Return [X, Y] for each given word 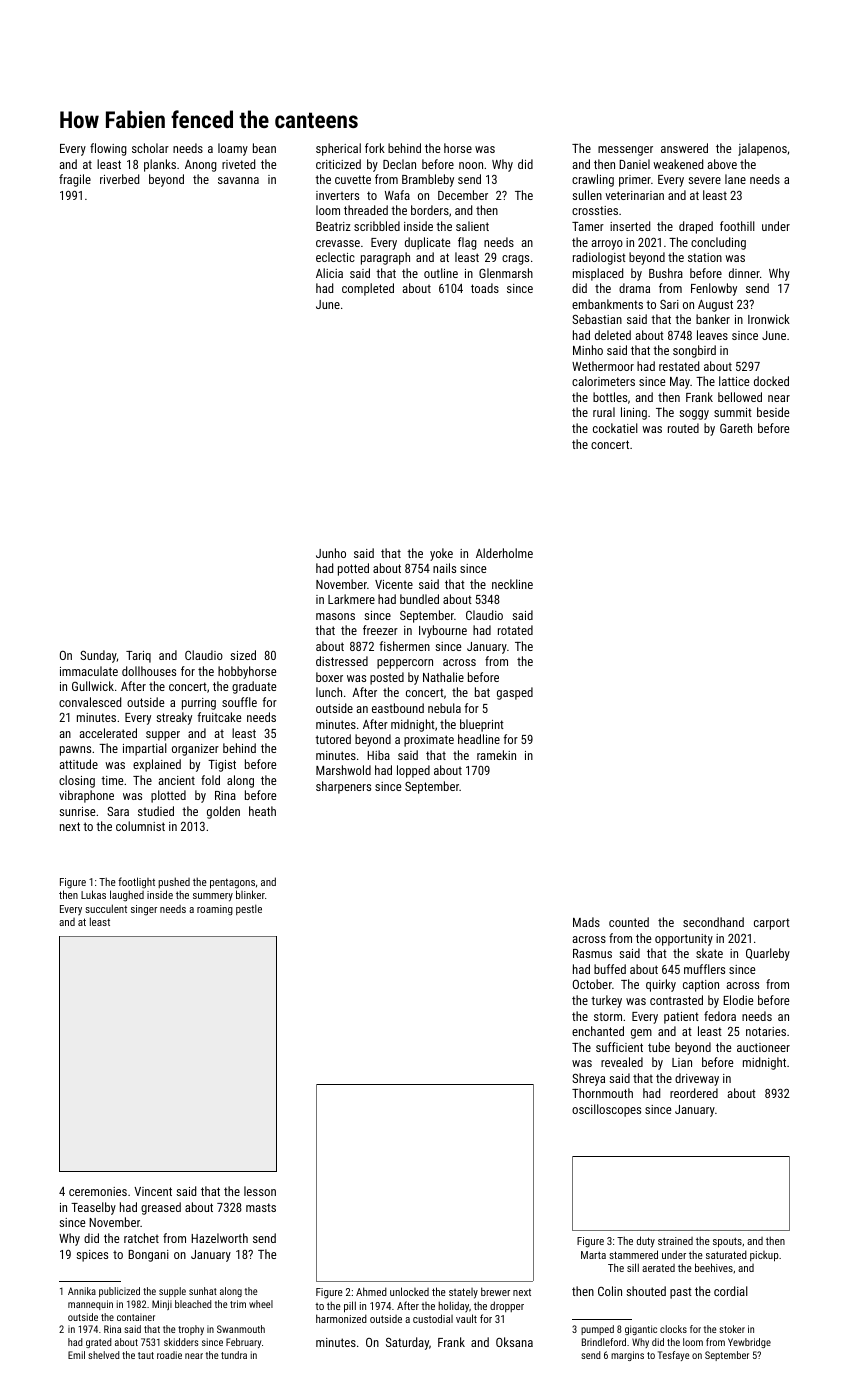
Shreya [588, 1079]
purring [199, 704]
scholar [150, 148]
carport [772, 924]
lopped [413, 771]
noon [471, 165]
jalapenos [762, 149]
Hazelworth [219, 1238]
